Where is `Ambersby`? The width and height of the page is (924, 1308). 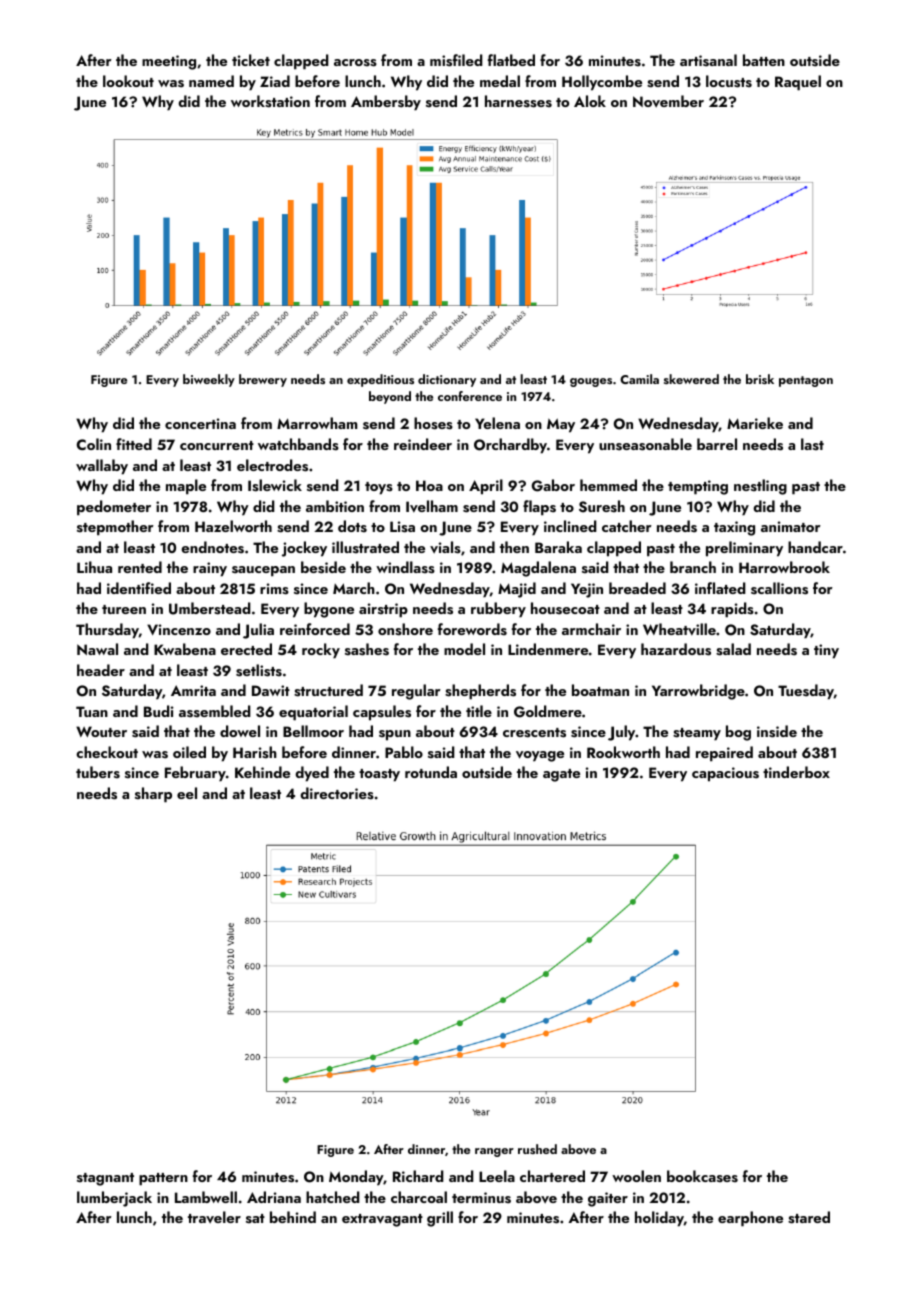
Ambersby is located at coordinates (386, 103).
